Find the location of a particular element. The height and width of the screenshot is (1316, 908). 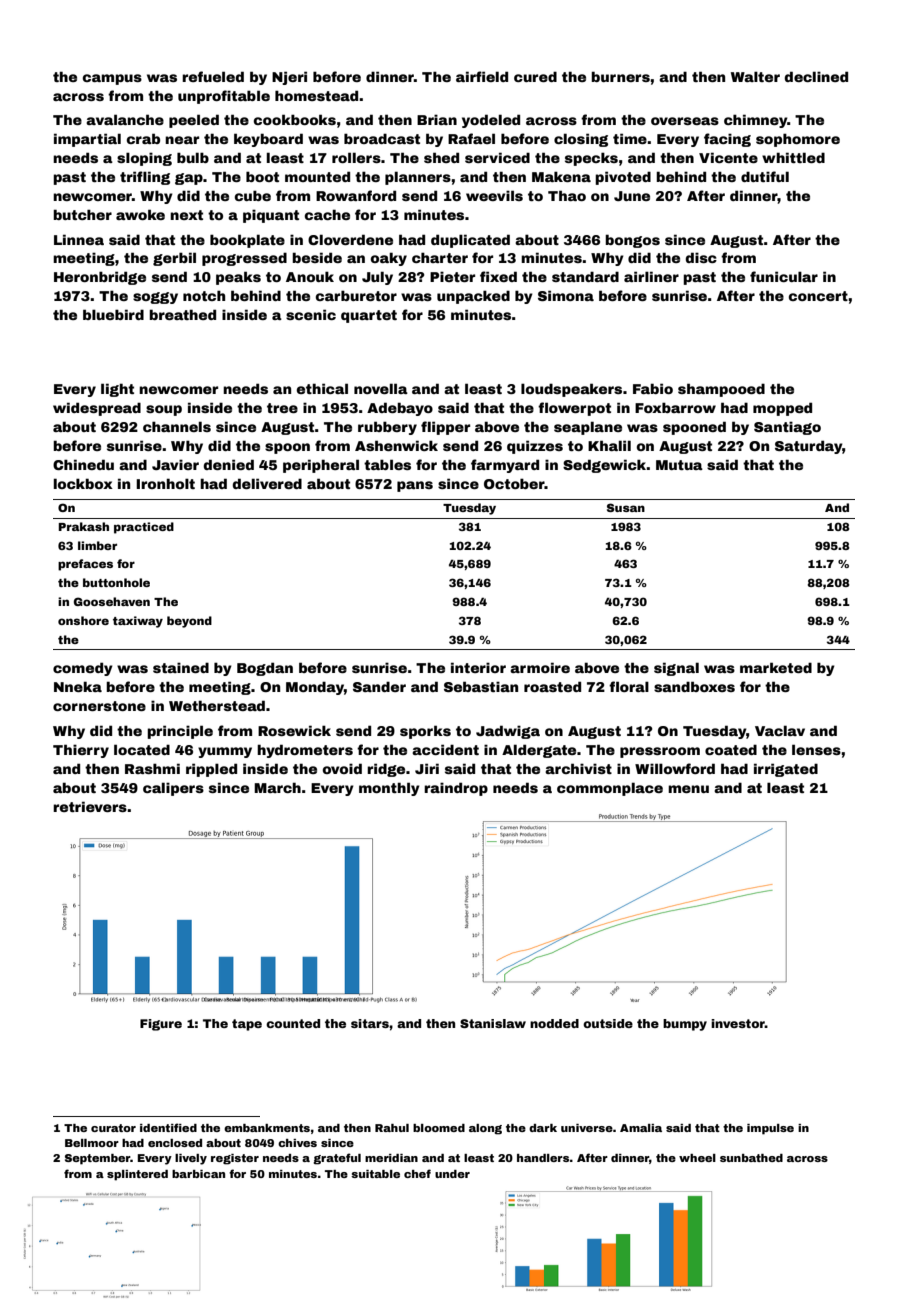

campus is located at coordinates (112, 79).
